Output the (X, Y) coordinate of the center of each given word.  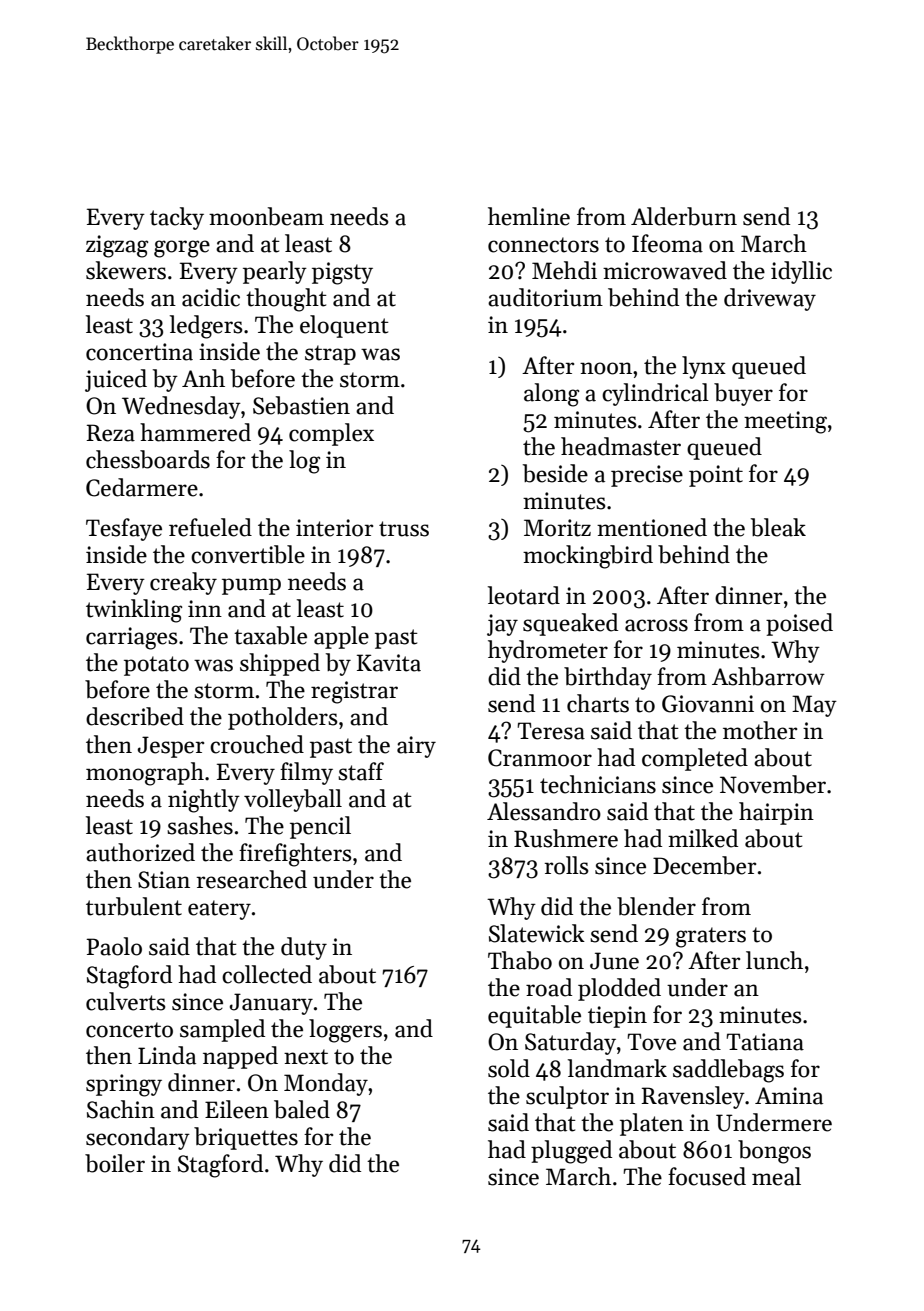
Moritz (557, 528)
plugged (571, 1152)
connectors (543, 245)
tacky (177, 218)
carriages (131, 638)
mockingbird (588, 557)
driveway (770, 299)
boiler (115, 1163)
